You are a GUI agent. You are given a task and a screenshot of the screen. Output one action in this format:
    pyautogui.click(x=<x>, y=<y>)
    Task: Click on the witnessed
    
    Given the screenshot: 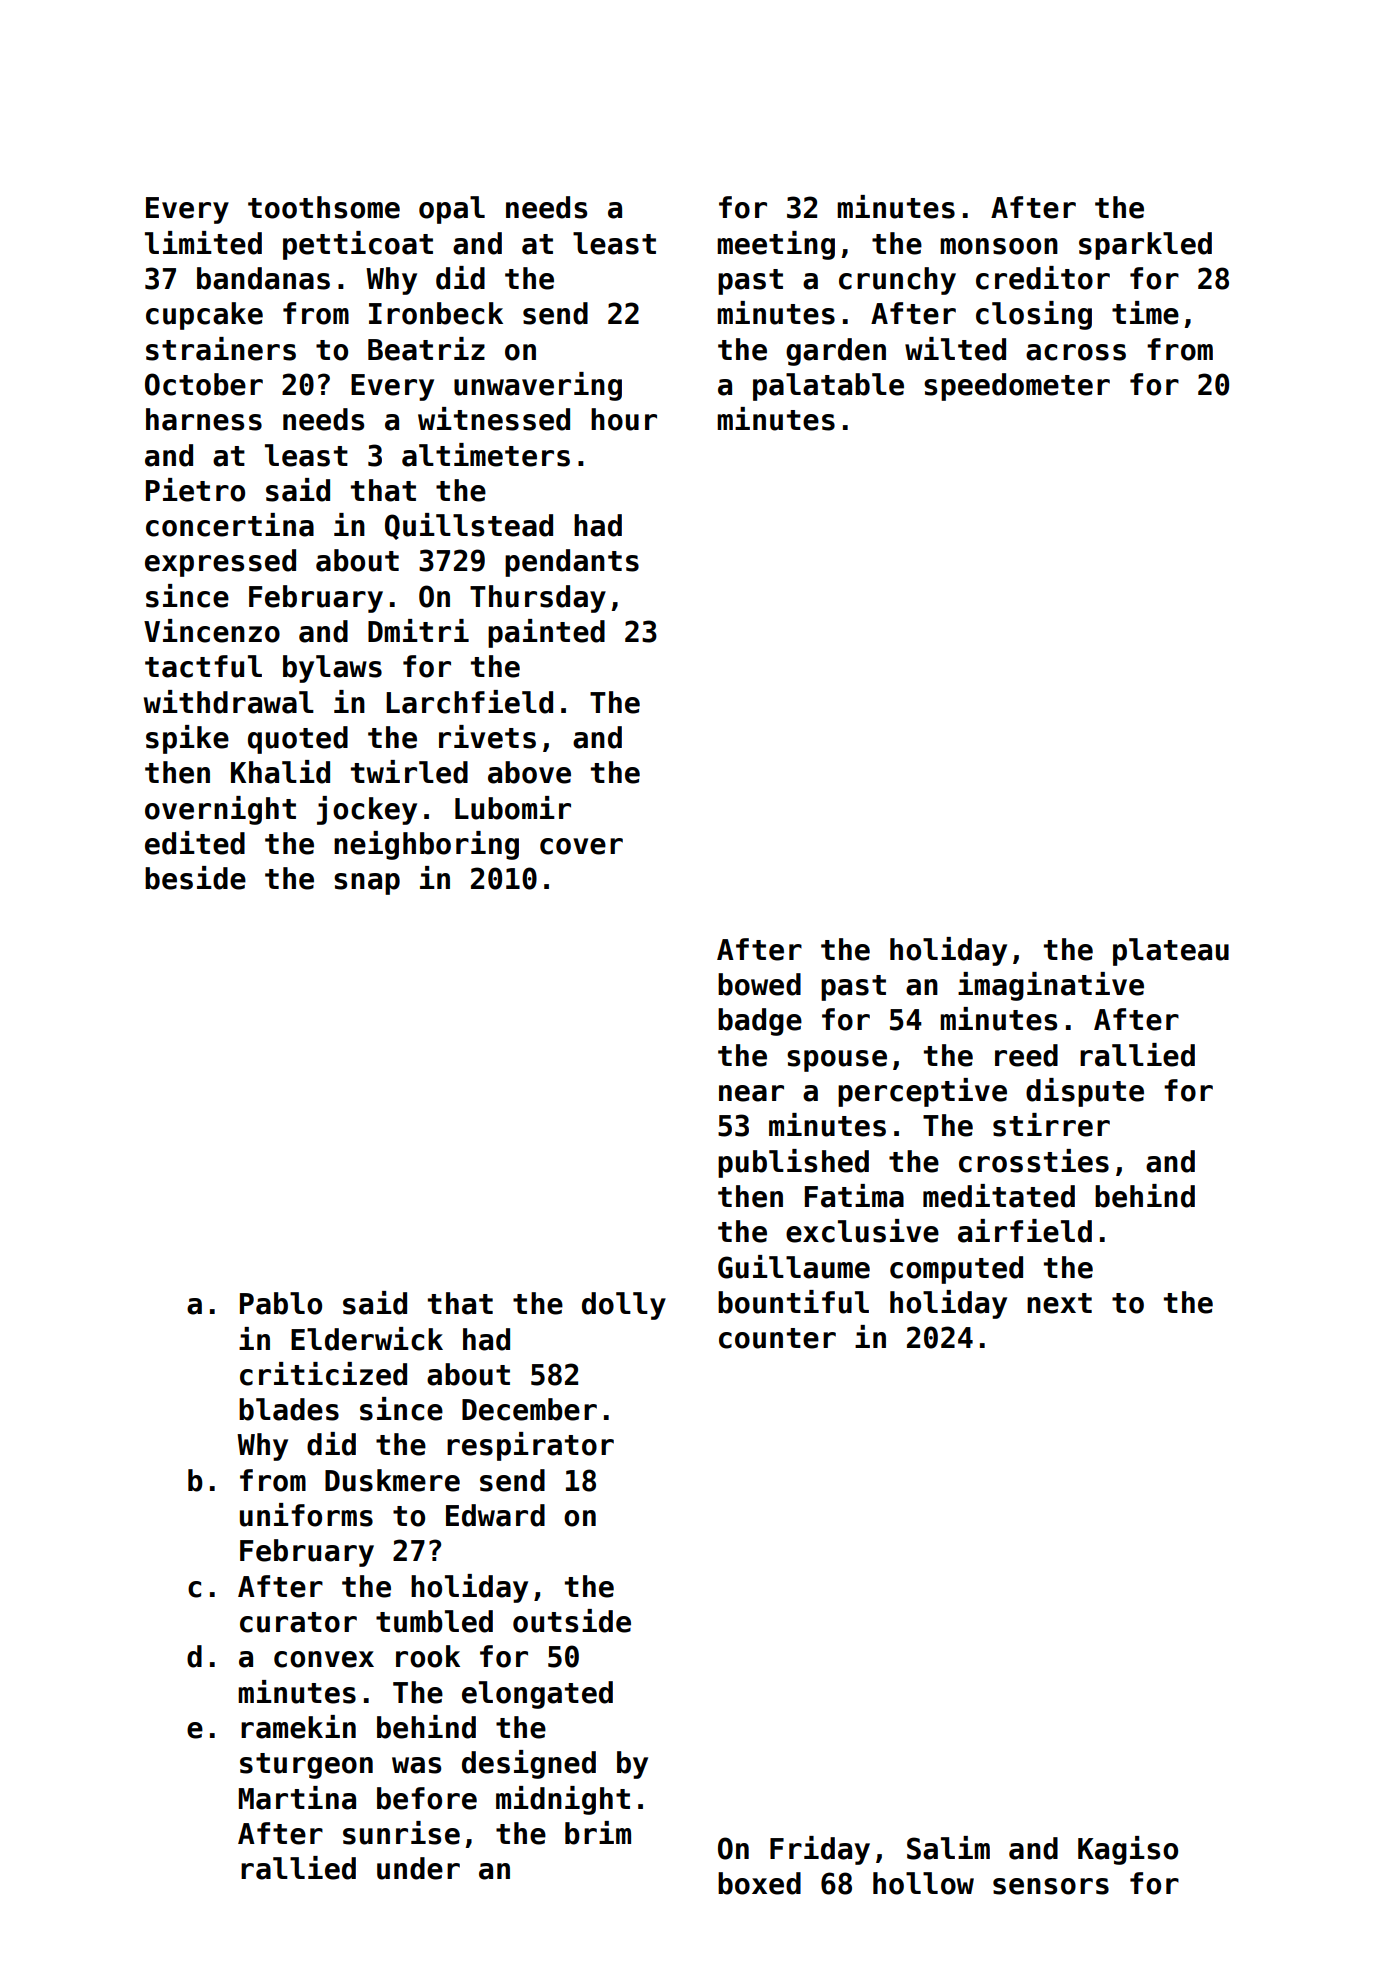 What is the action you would take?
    pyautogui.click(x=494, y=419)
